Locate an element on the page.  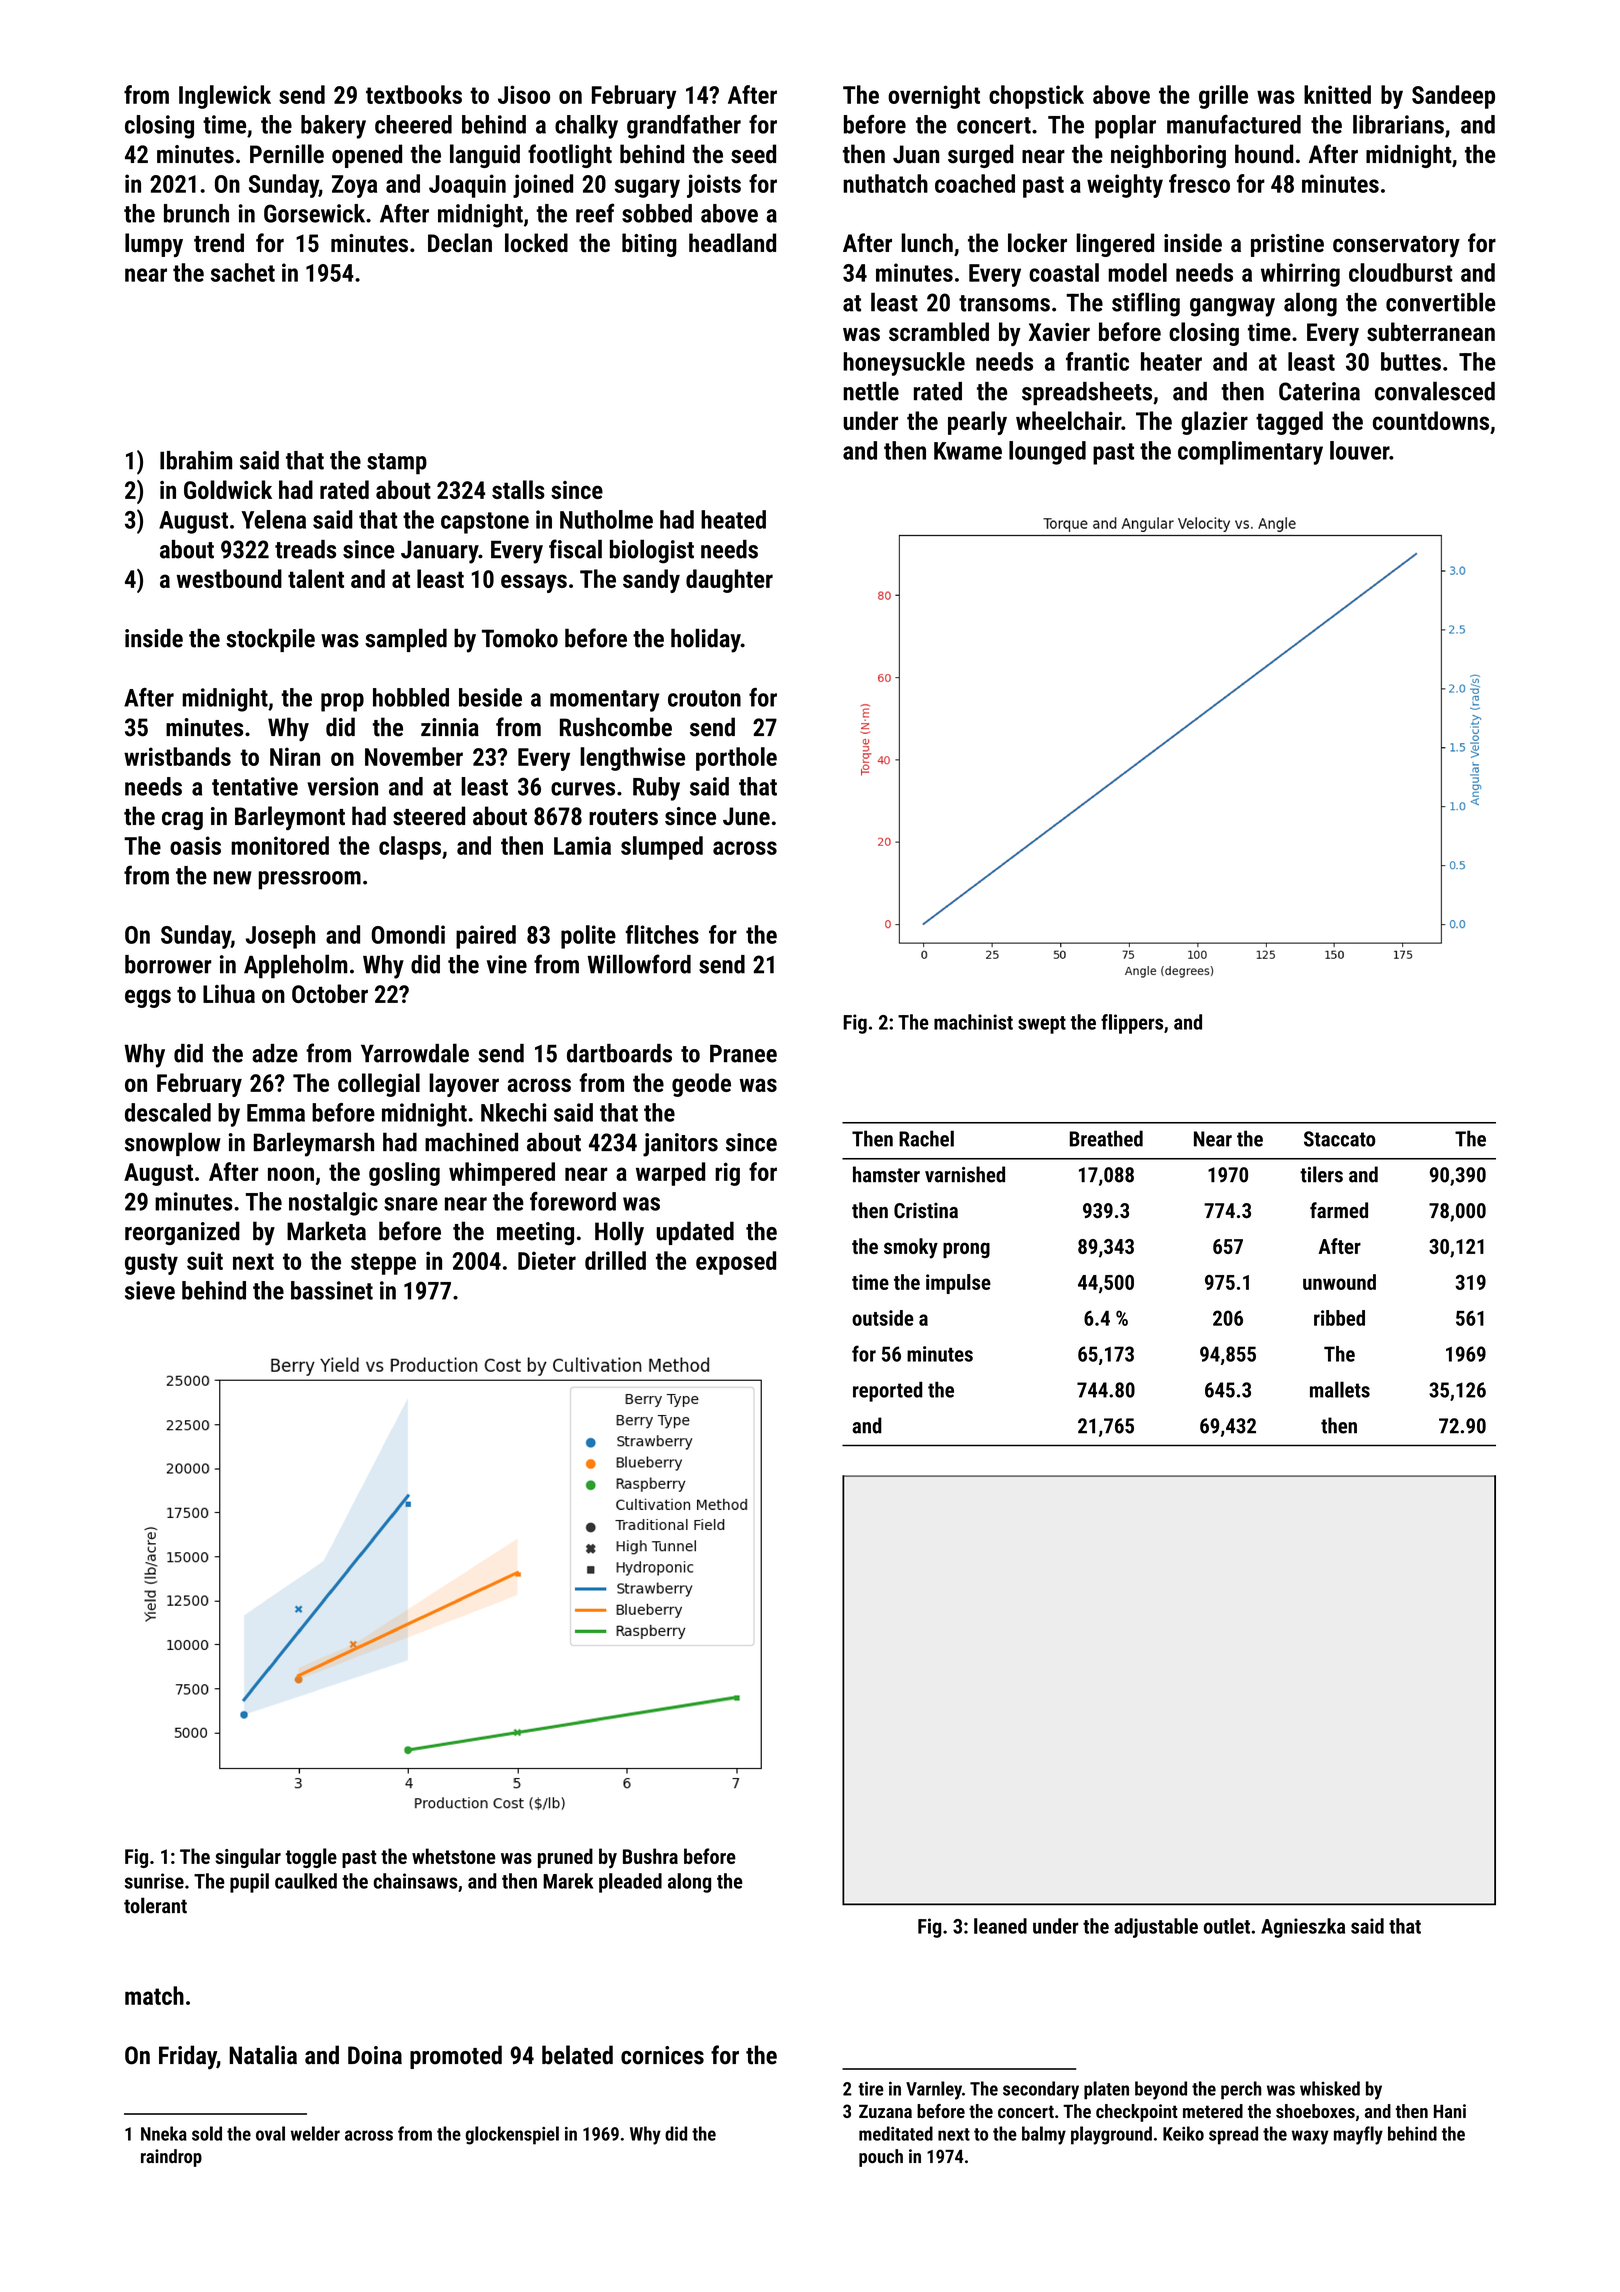
ribbed is located at coordinates (1339, 1318).
